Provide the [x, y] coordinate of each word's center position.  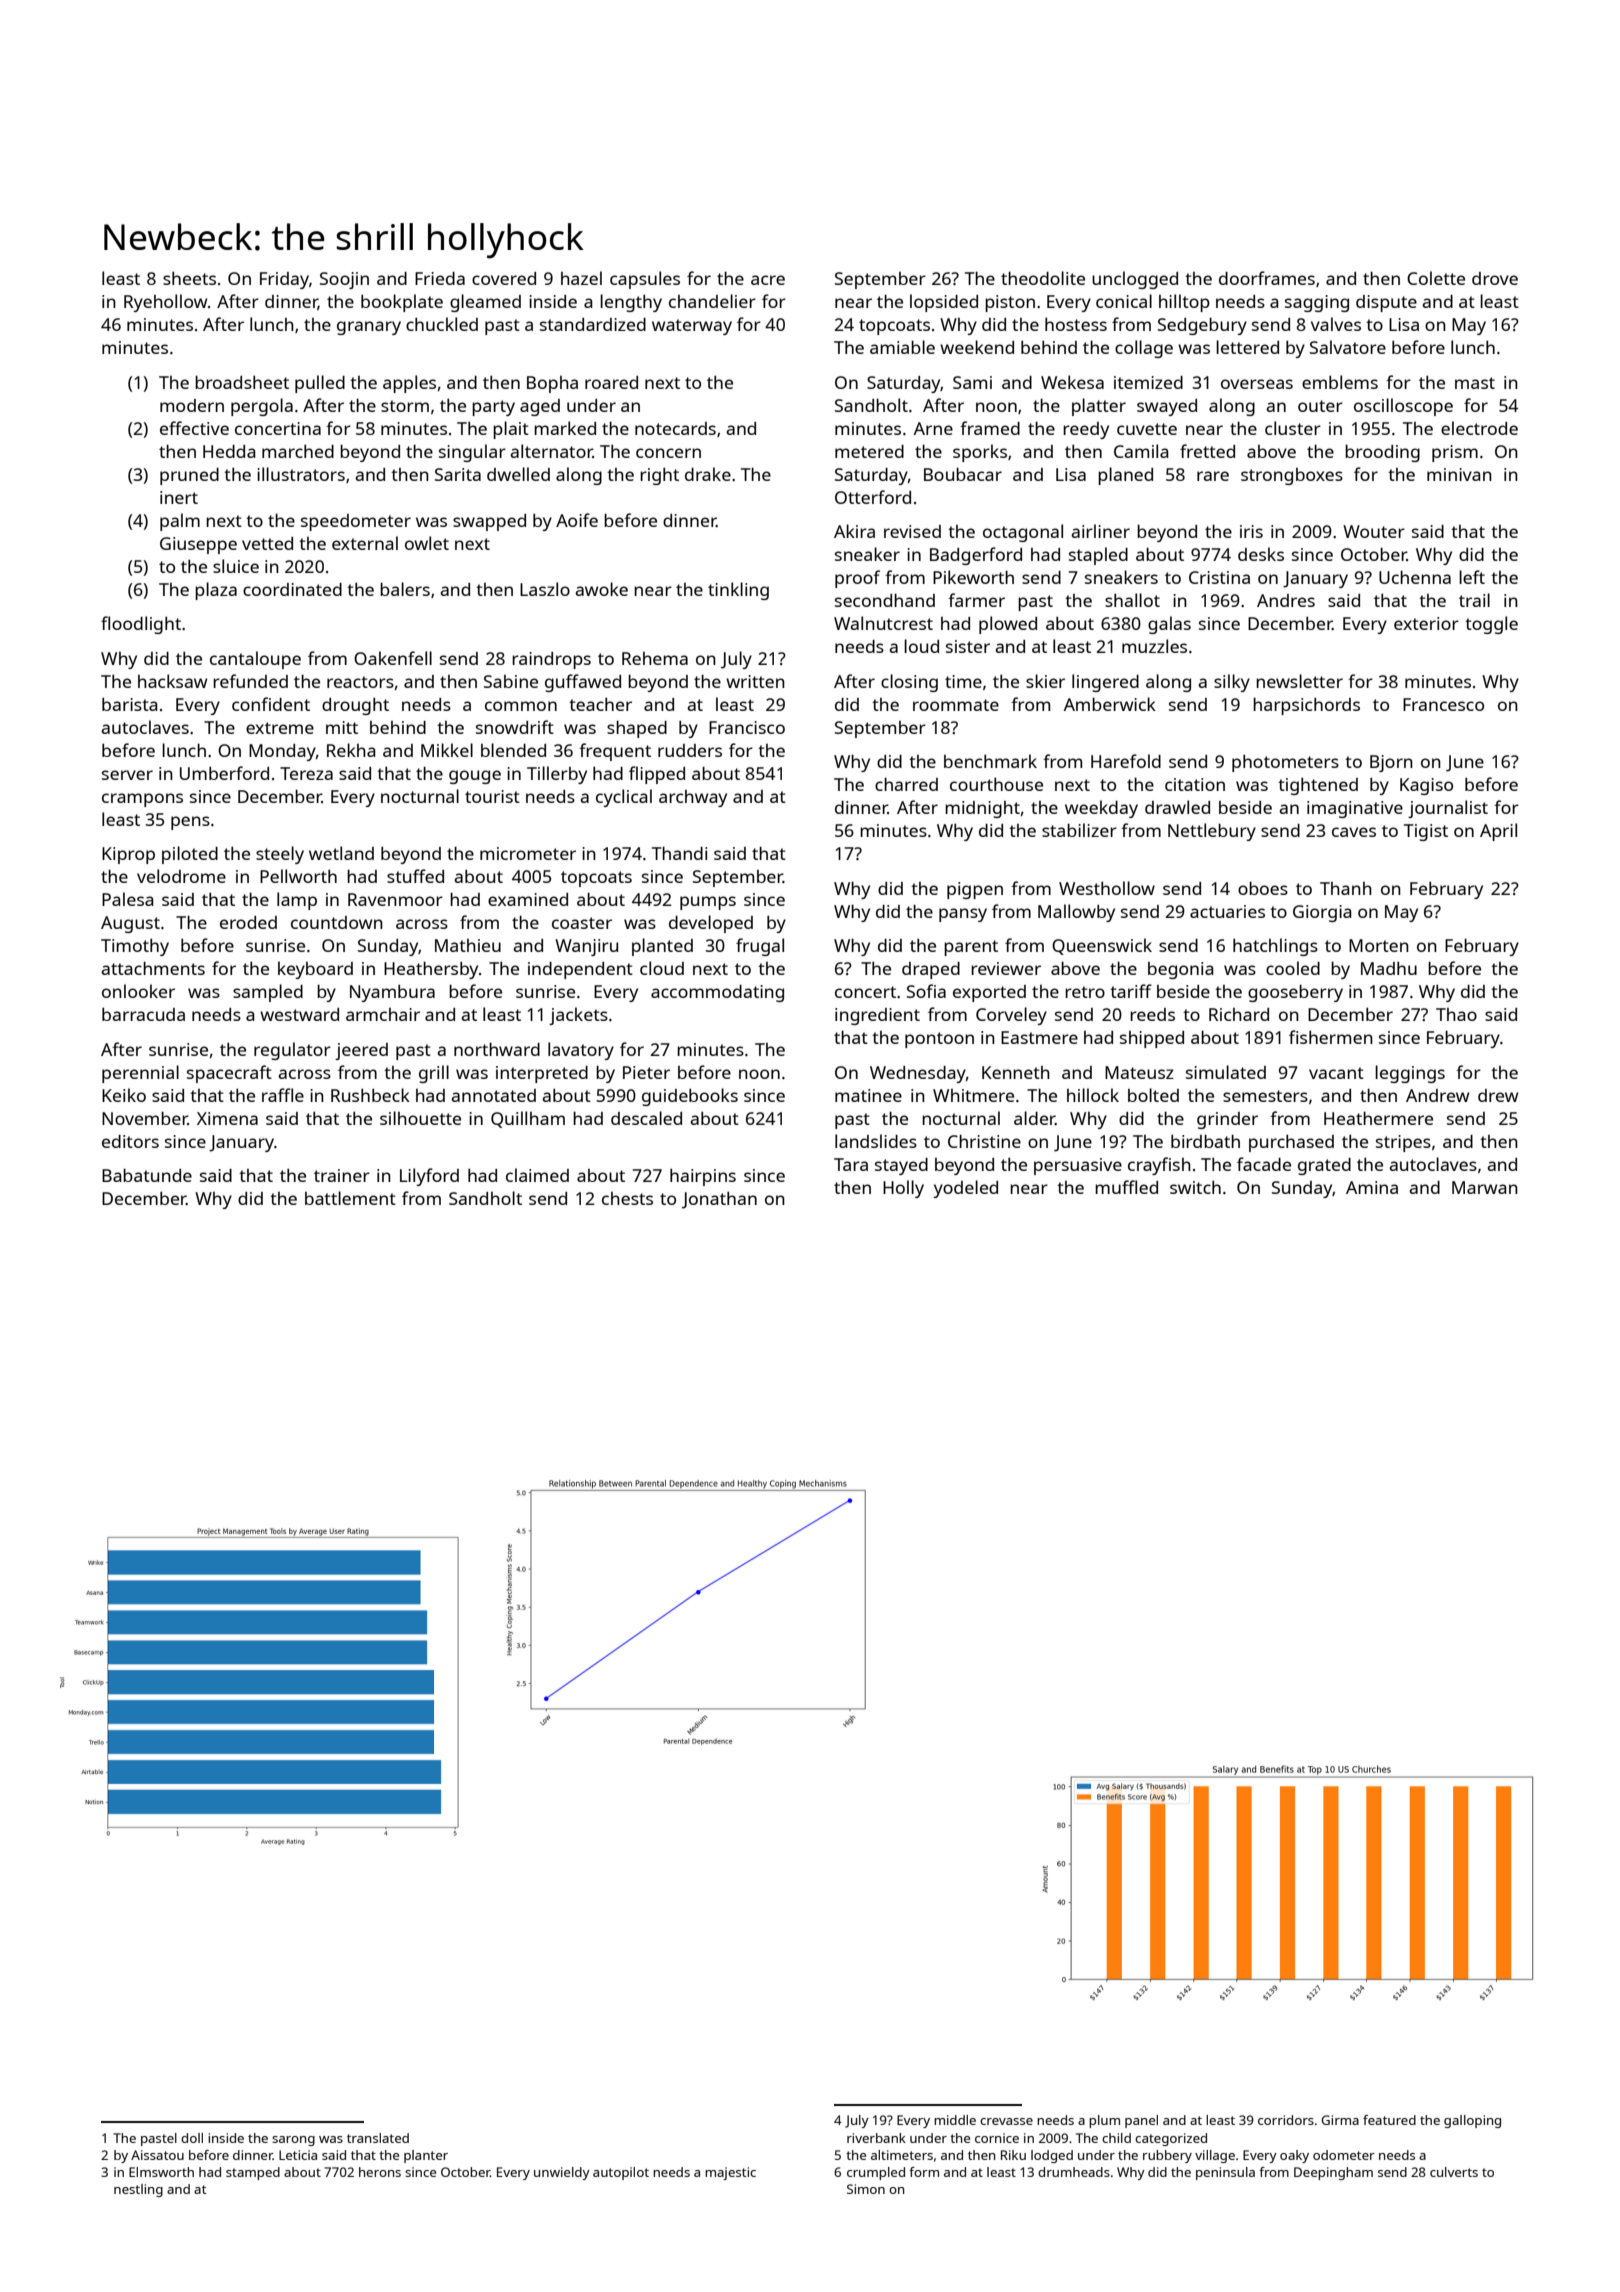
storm [405, 406]
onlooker [138, 991]
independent [580, 970]
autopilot [621, 2173]
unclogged [1135, 280]
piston [1010, 303]
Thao [1456, 1014]
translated [378, 2138]
